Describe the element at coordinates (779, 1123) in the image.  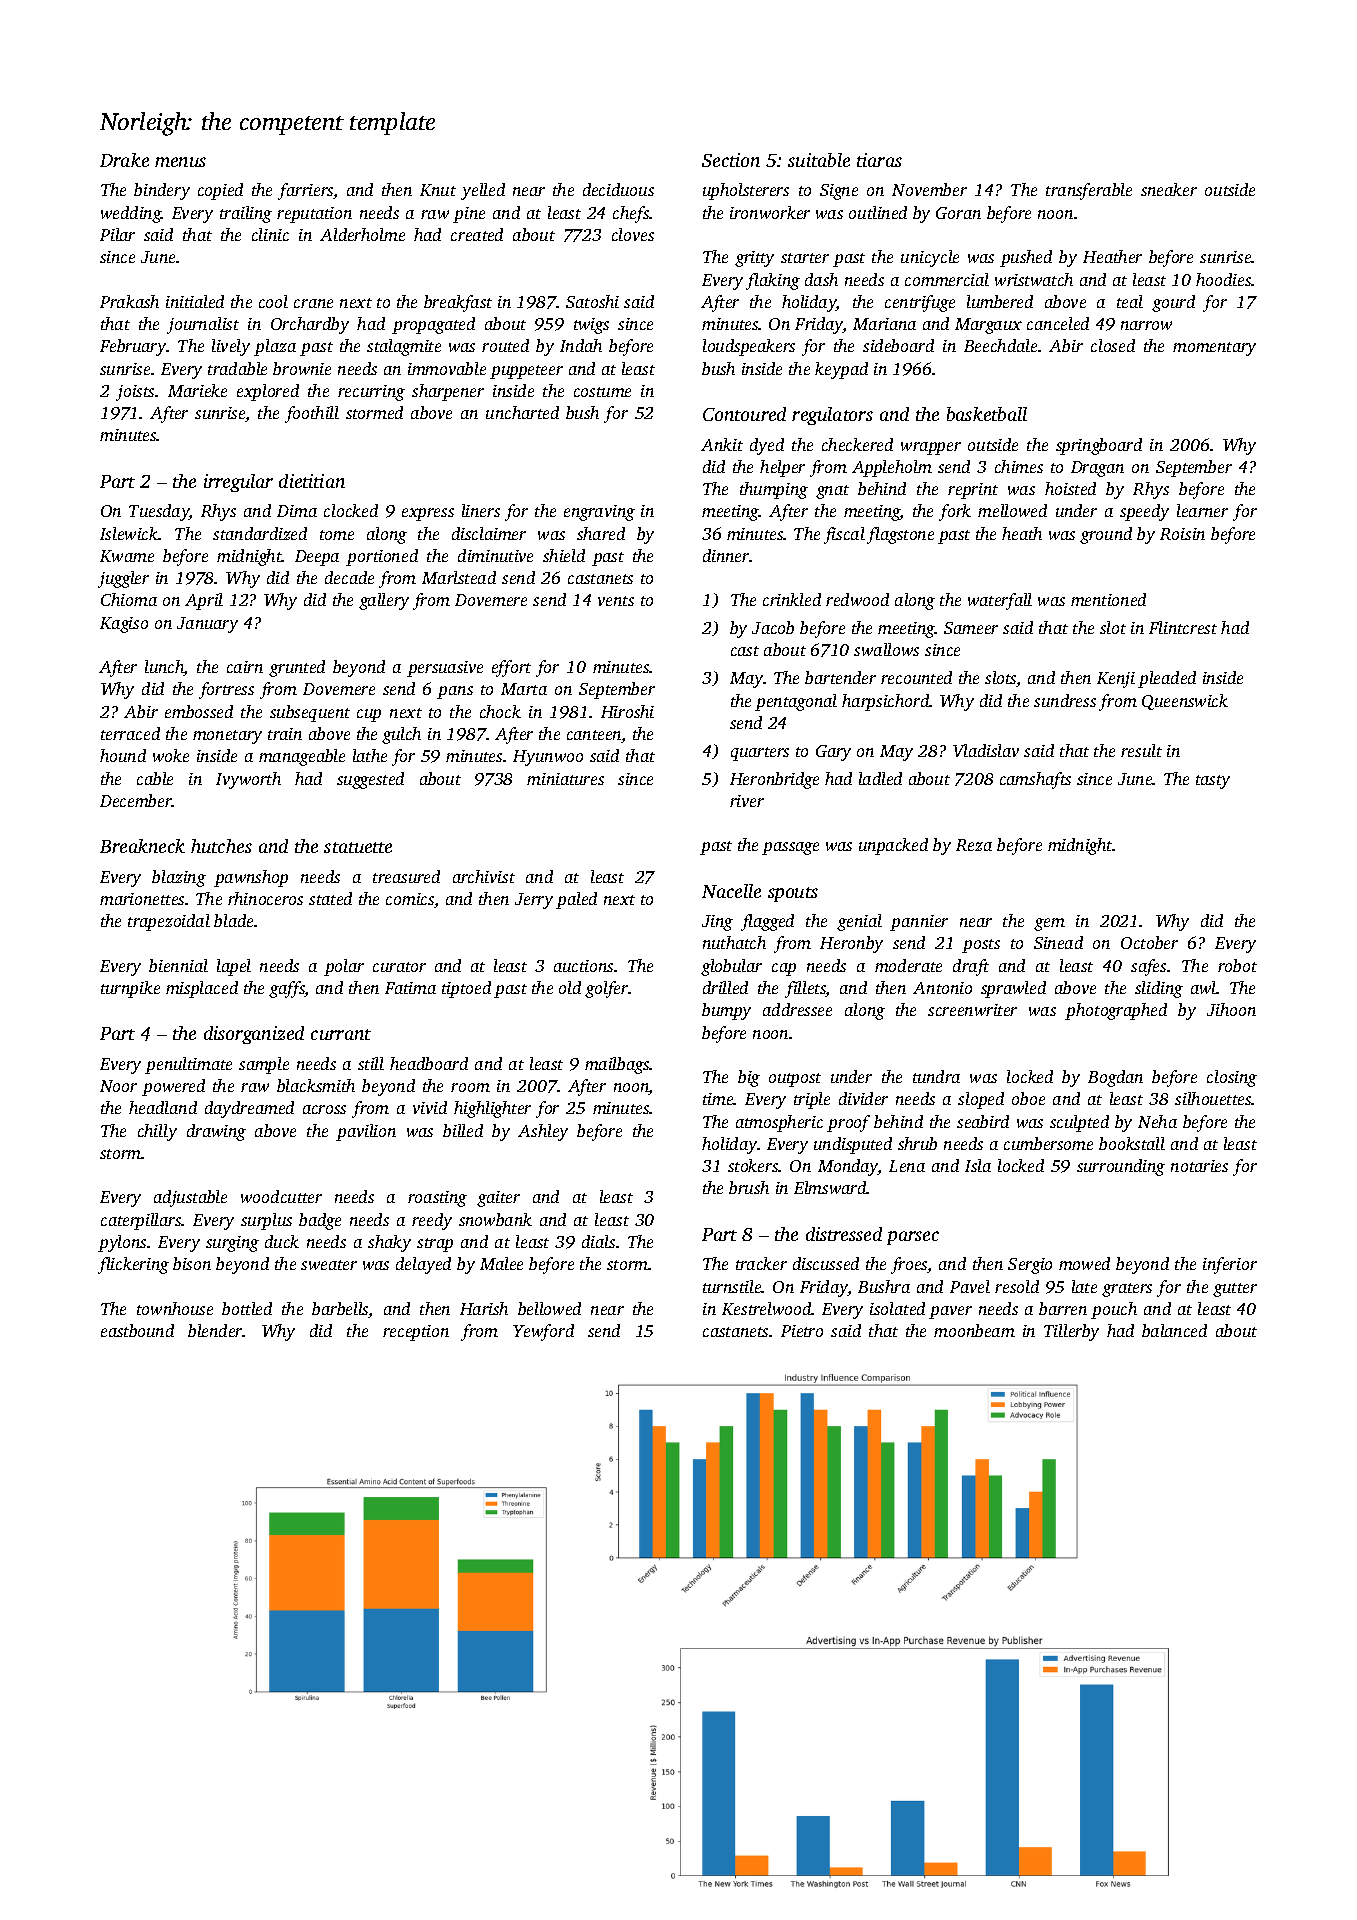
I see `atmospheric` at that location.
